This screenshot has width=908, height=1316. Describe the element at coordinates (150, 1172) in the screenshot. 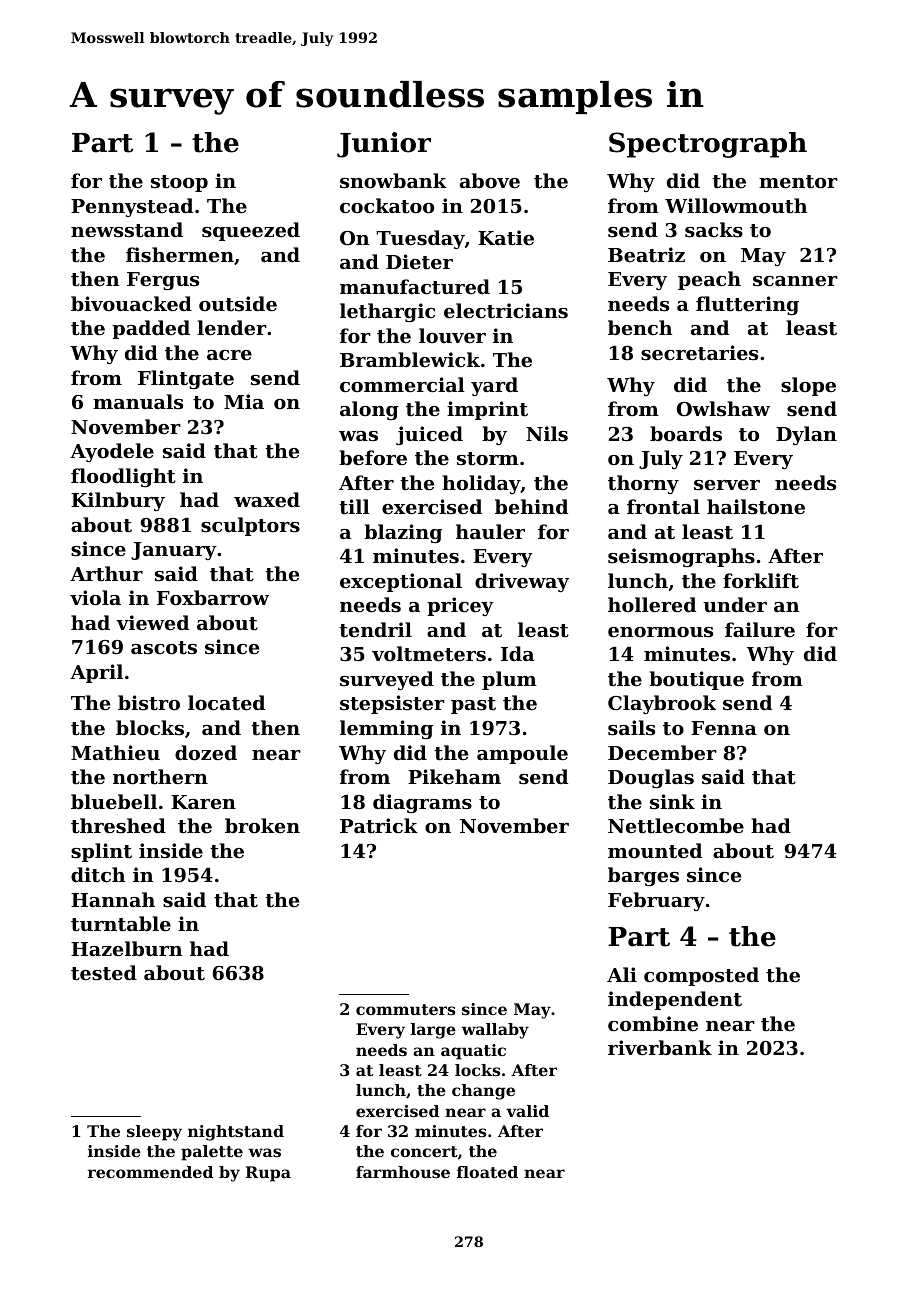

I see `recommended` at that location.
